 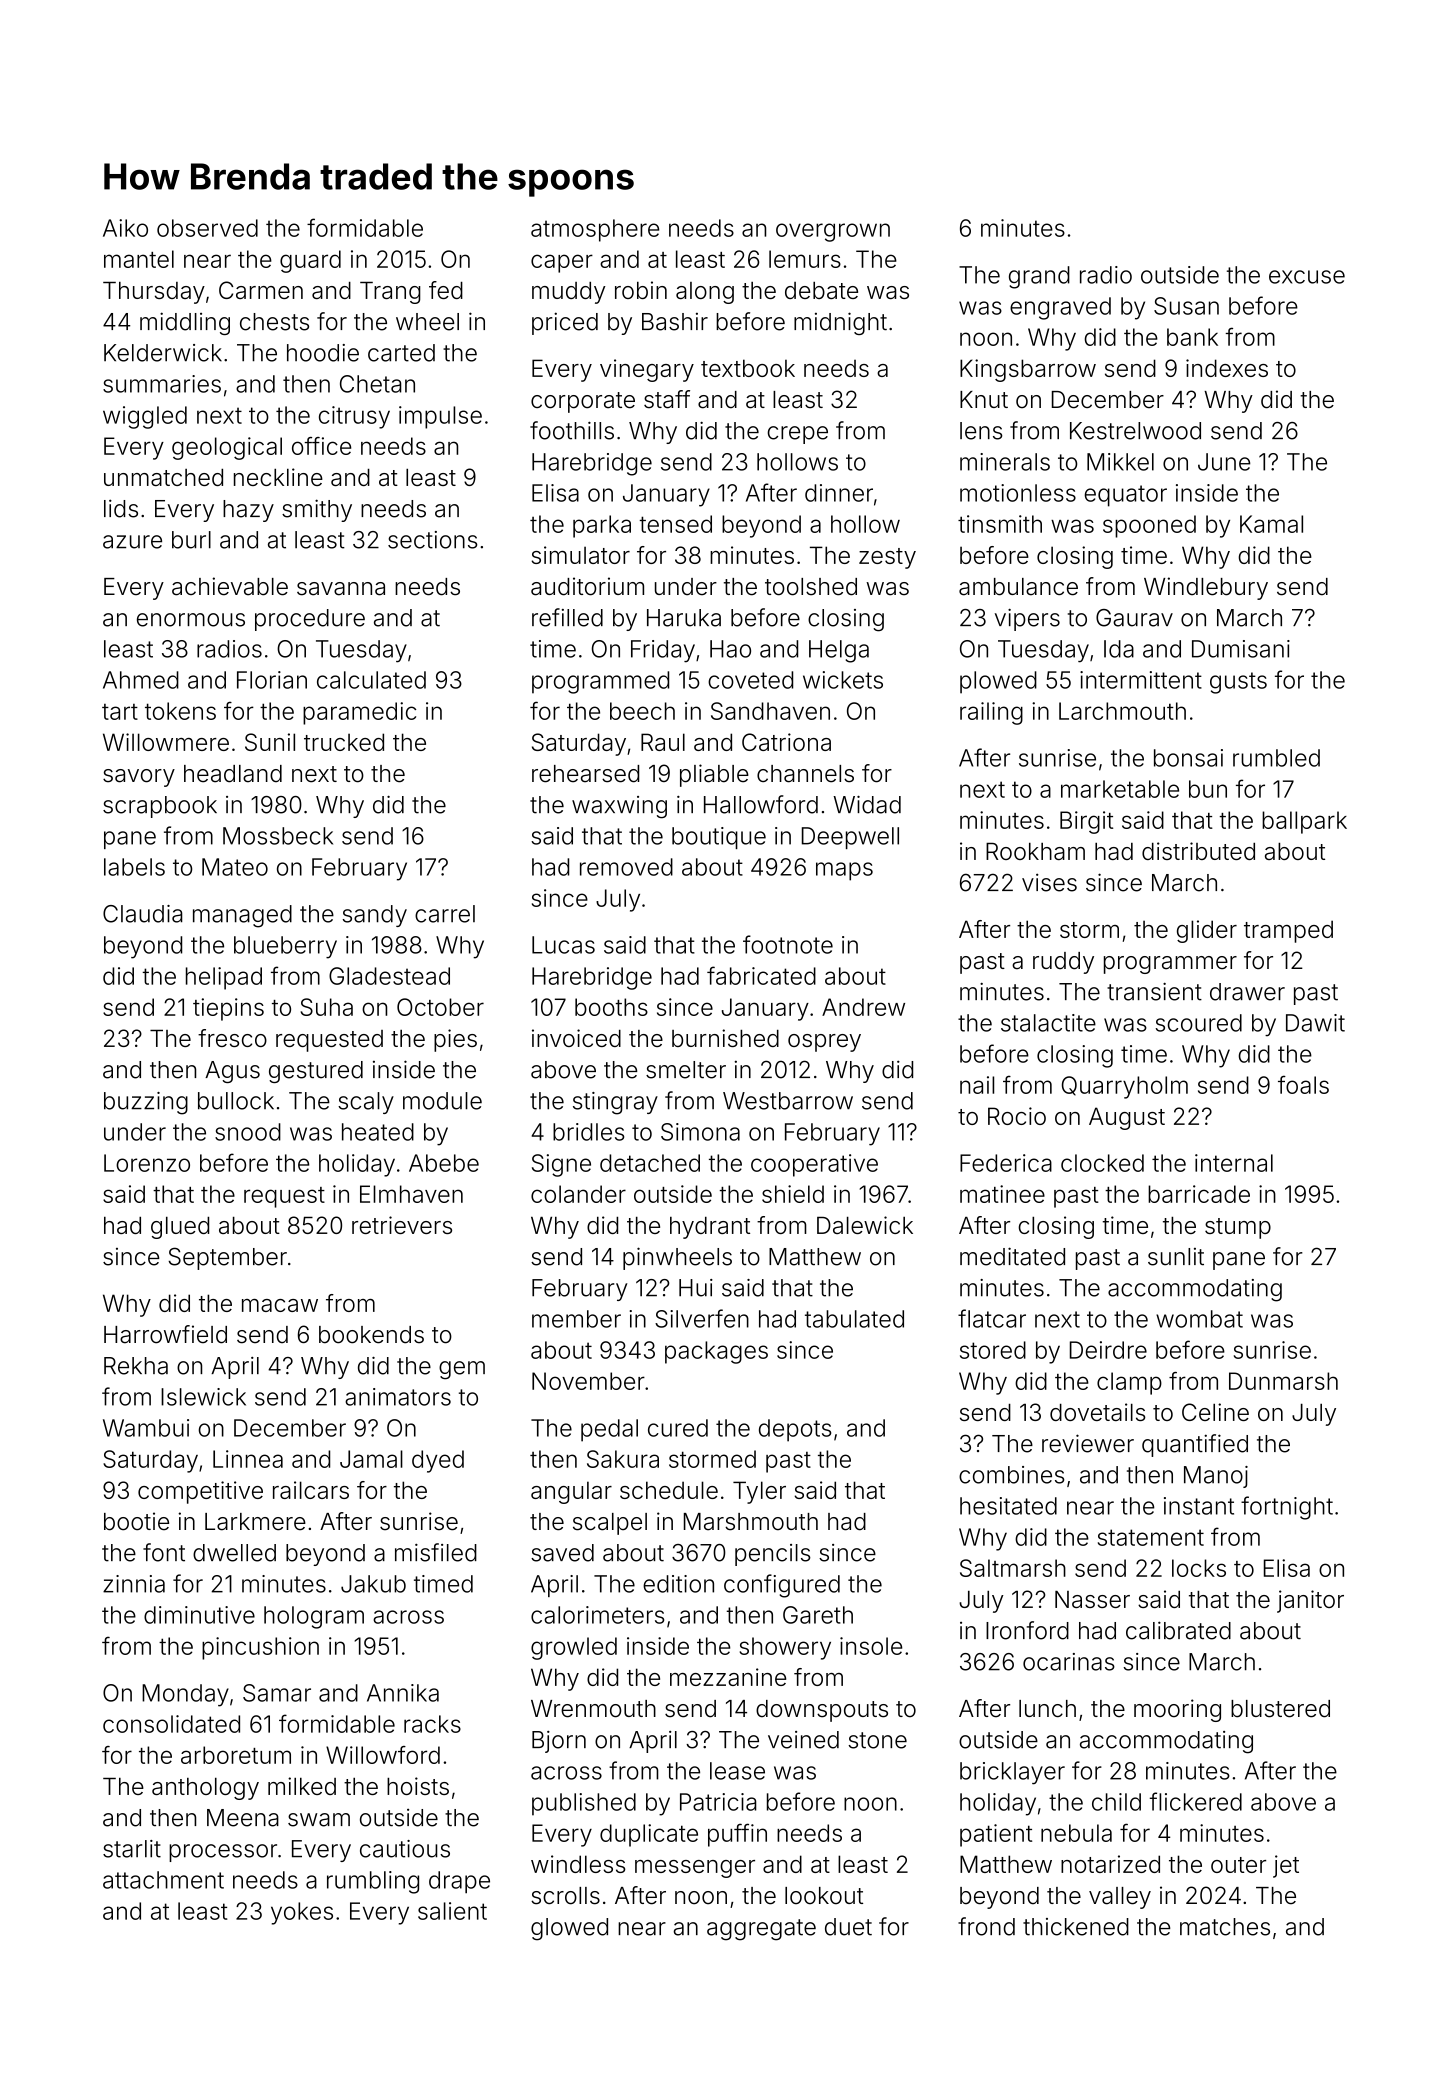 What do you see at coordinates (278, 836) in the page?
I see `Mossbeck` at bounding box center [278, 836].
